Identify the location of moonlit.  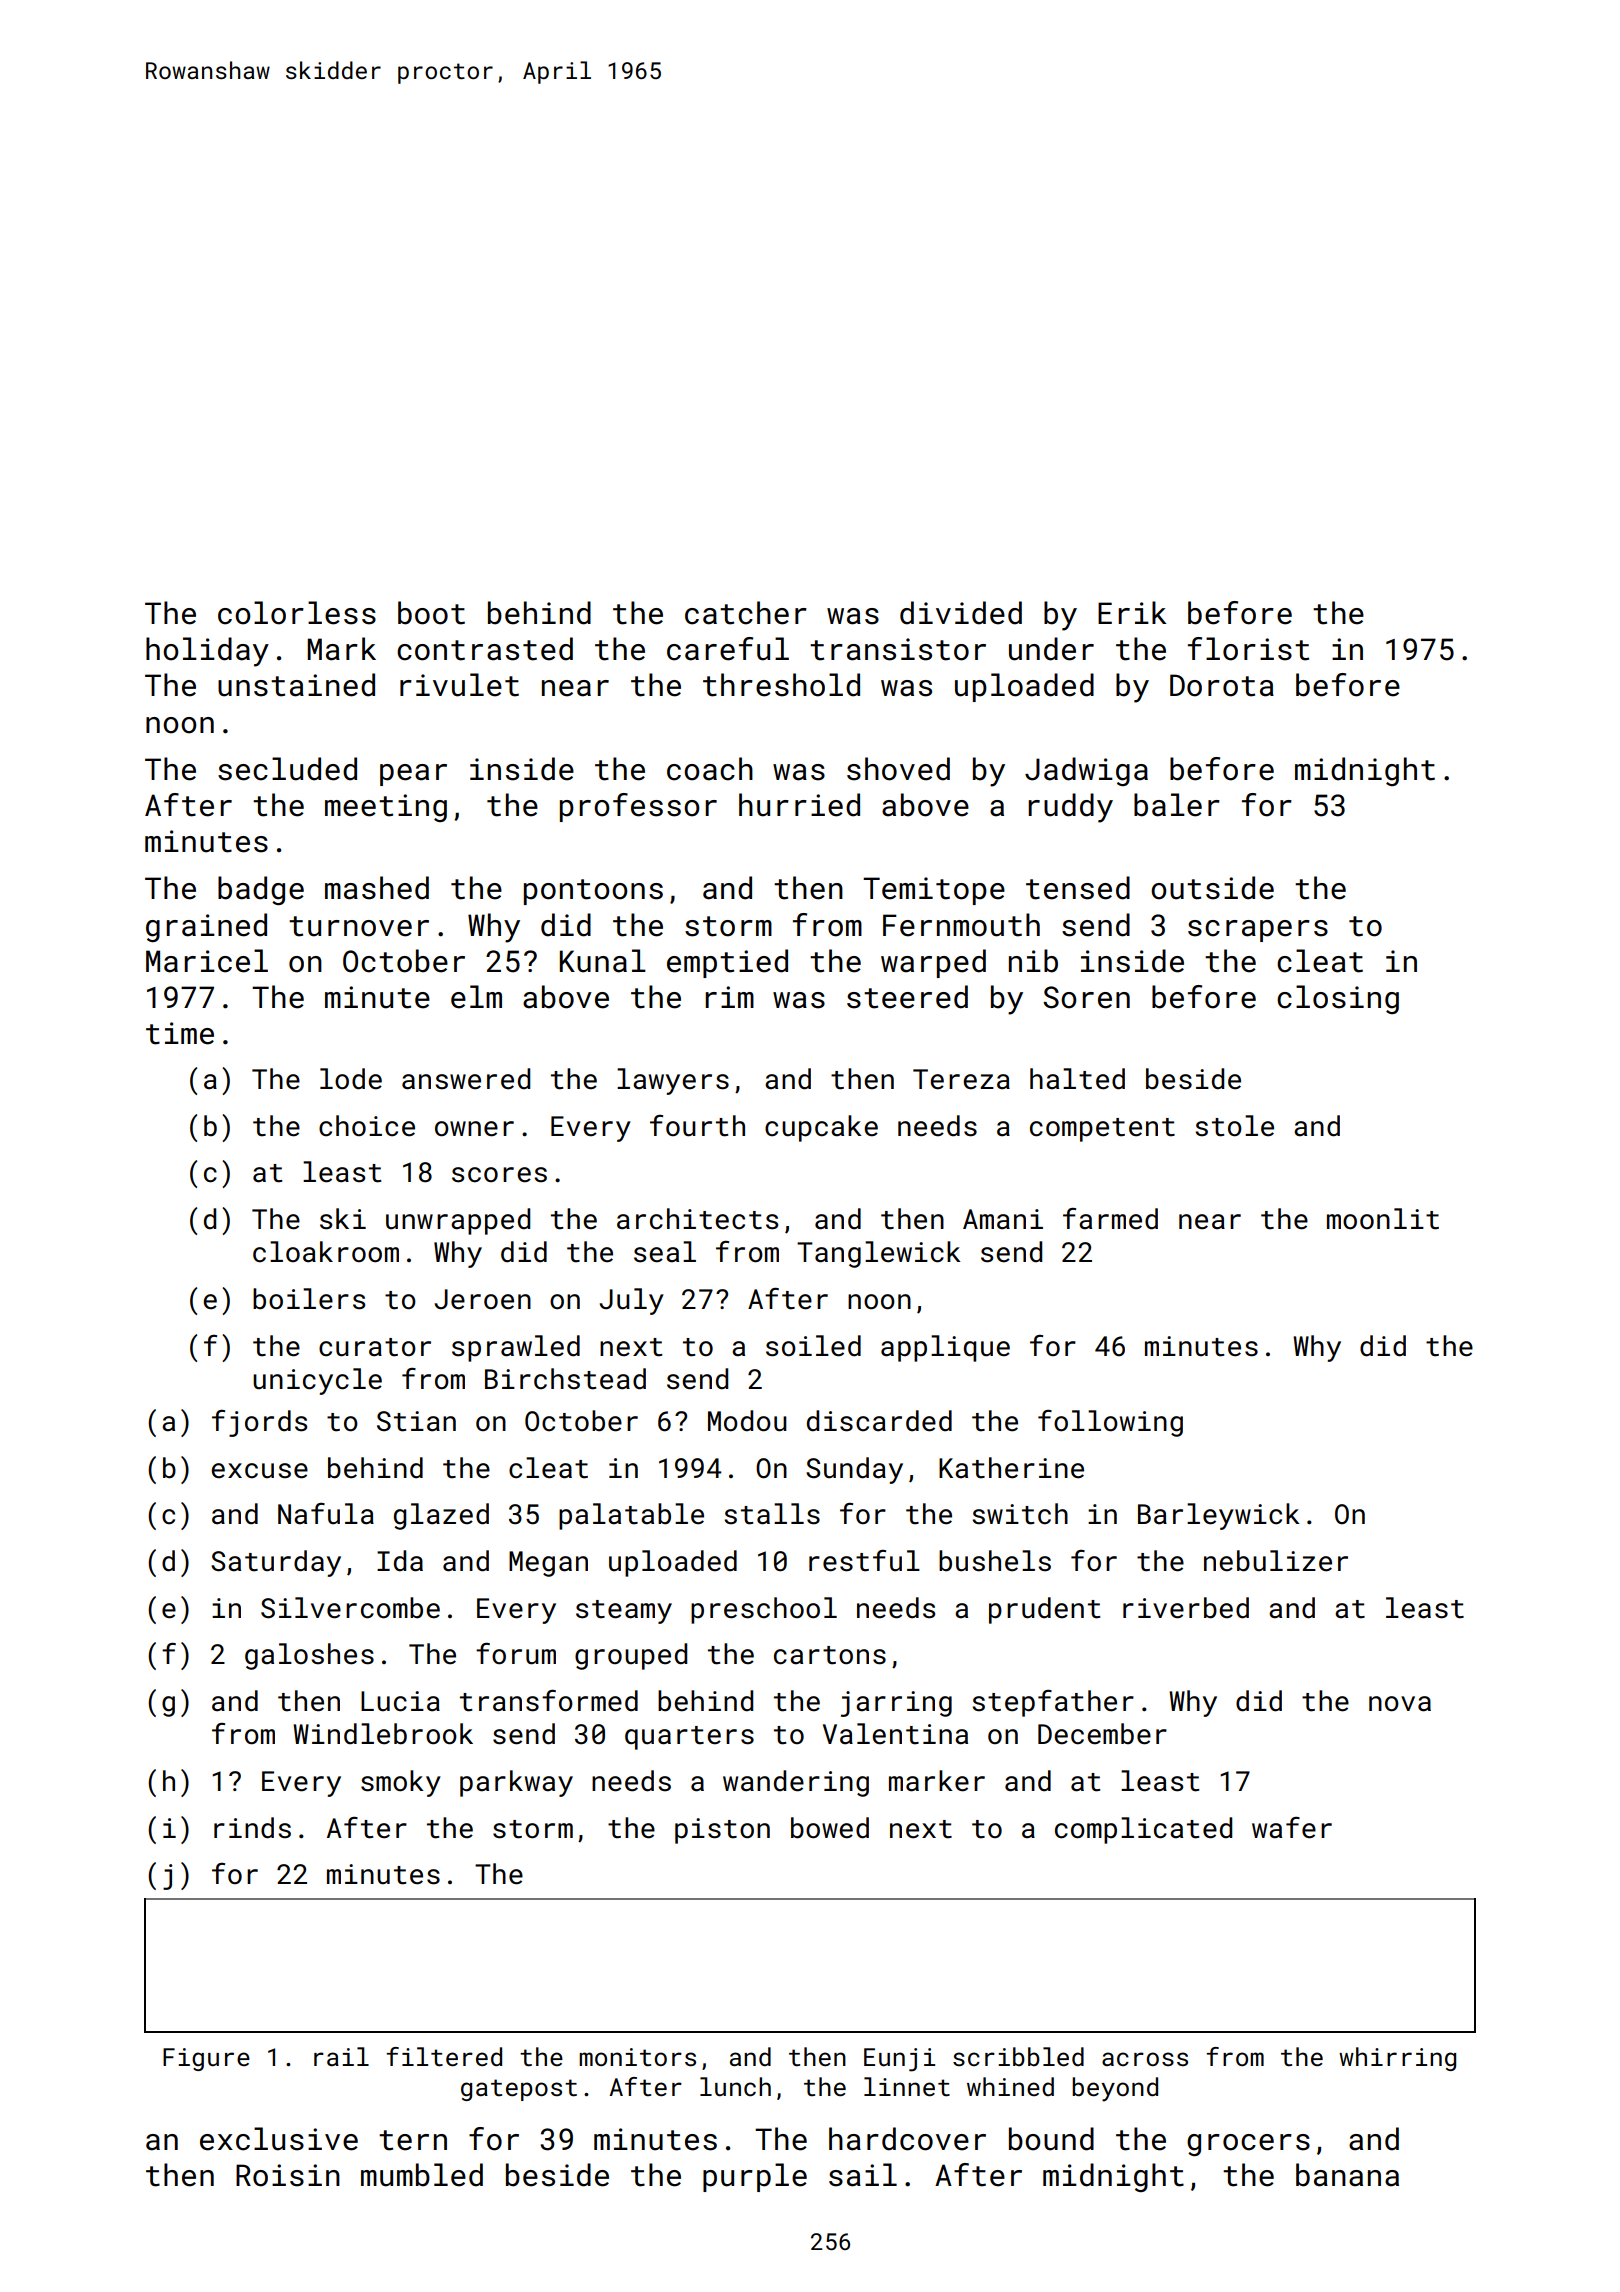
(1383, 1219).
